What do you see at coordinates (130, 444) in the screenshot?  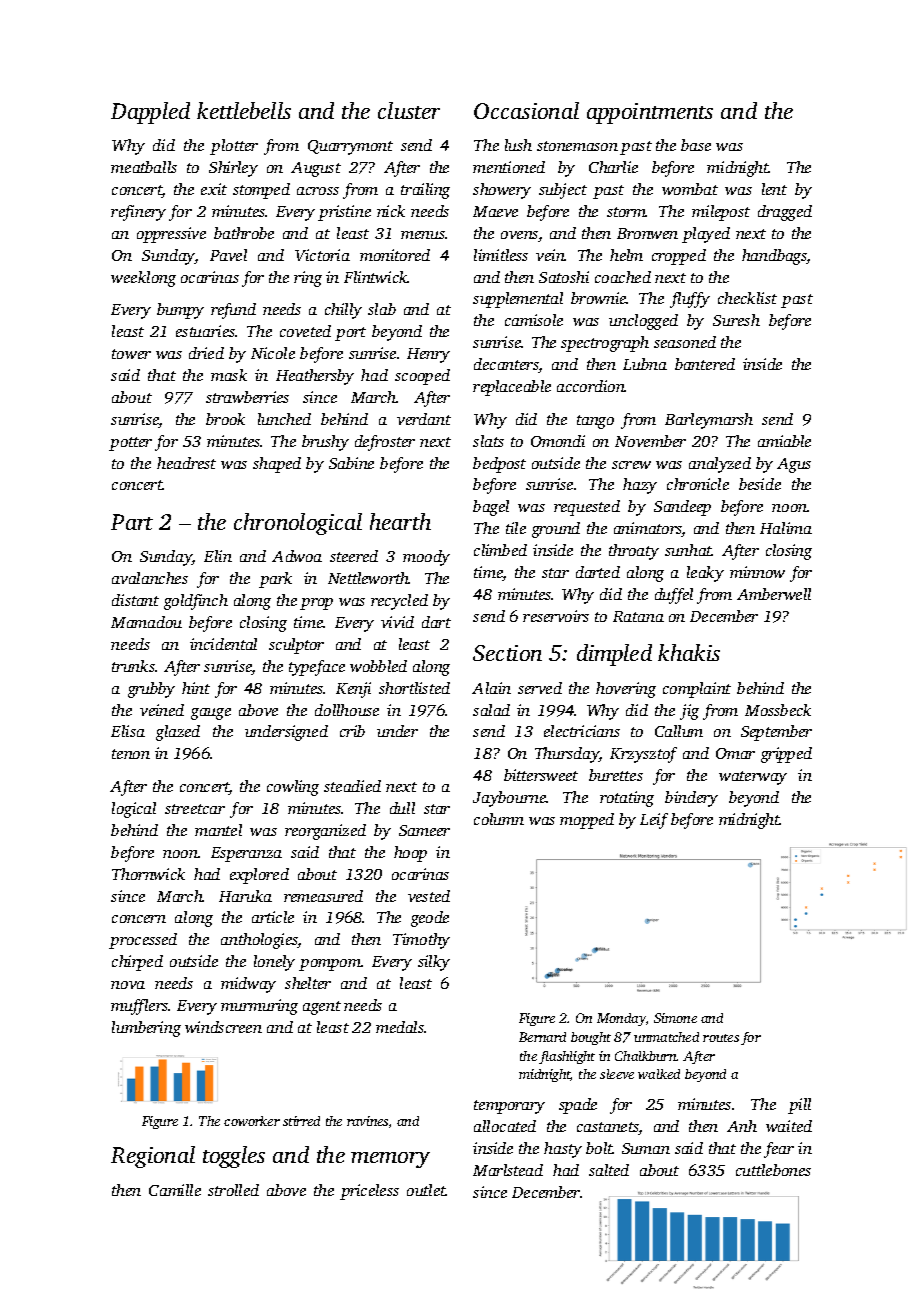 I see `potter` at bounding box center [130, 444].
